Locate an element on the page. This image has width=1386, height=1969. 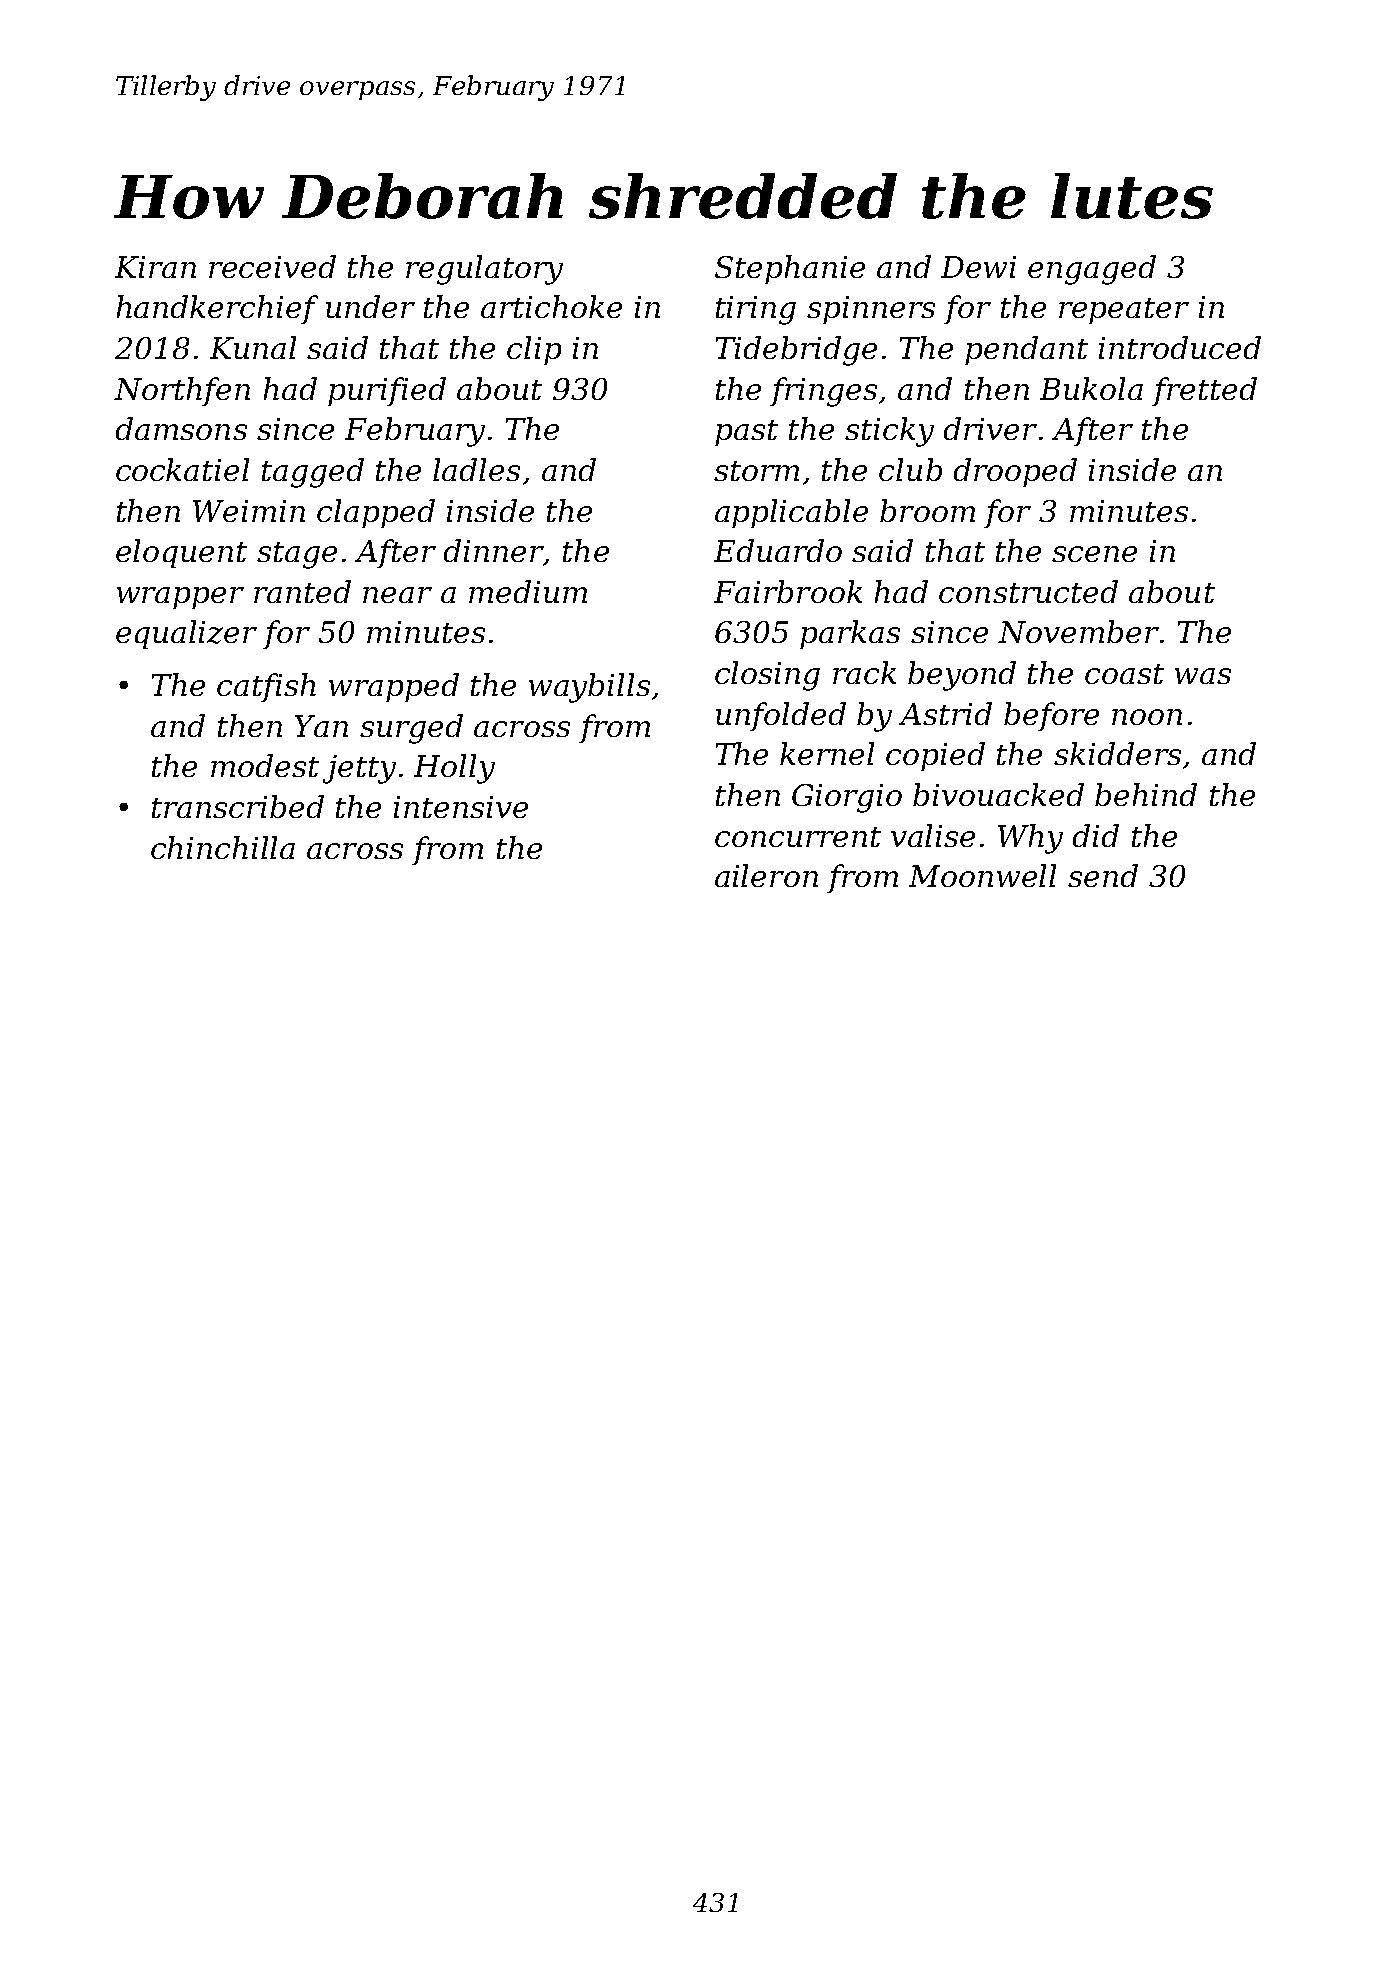
purified is located at coordinates (387, 391).
